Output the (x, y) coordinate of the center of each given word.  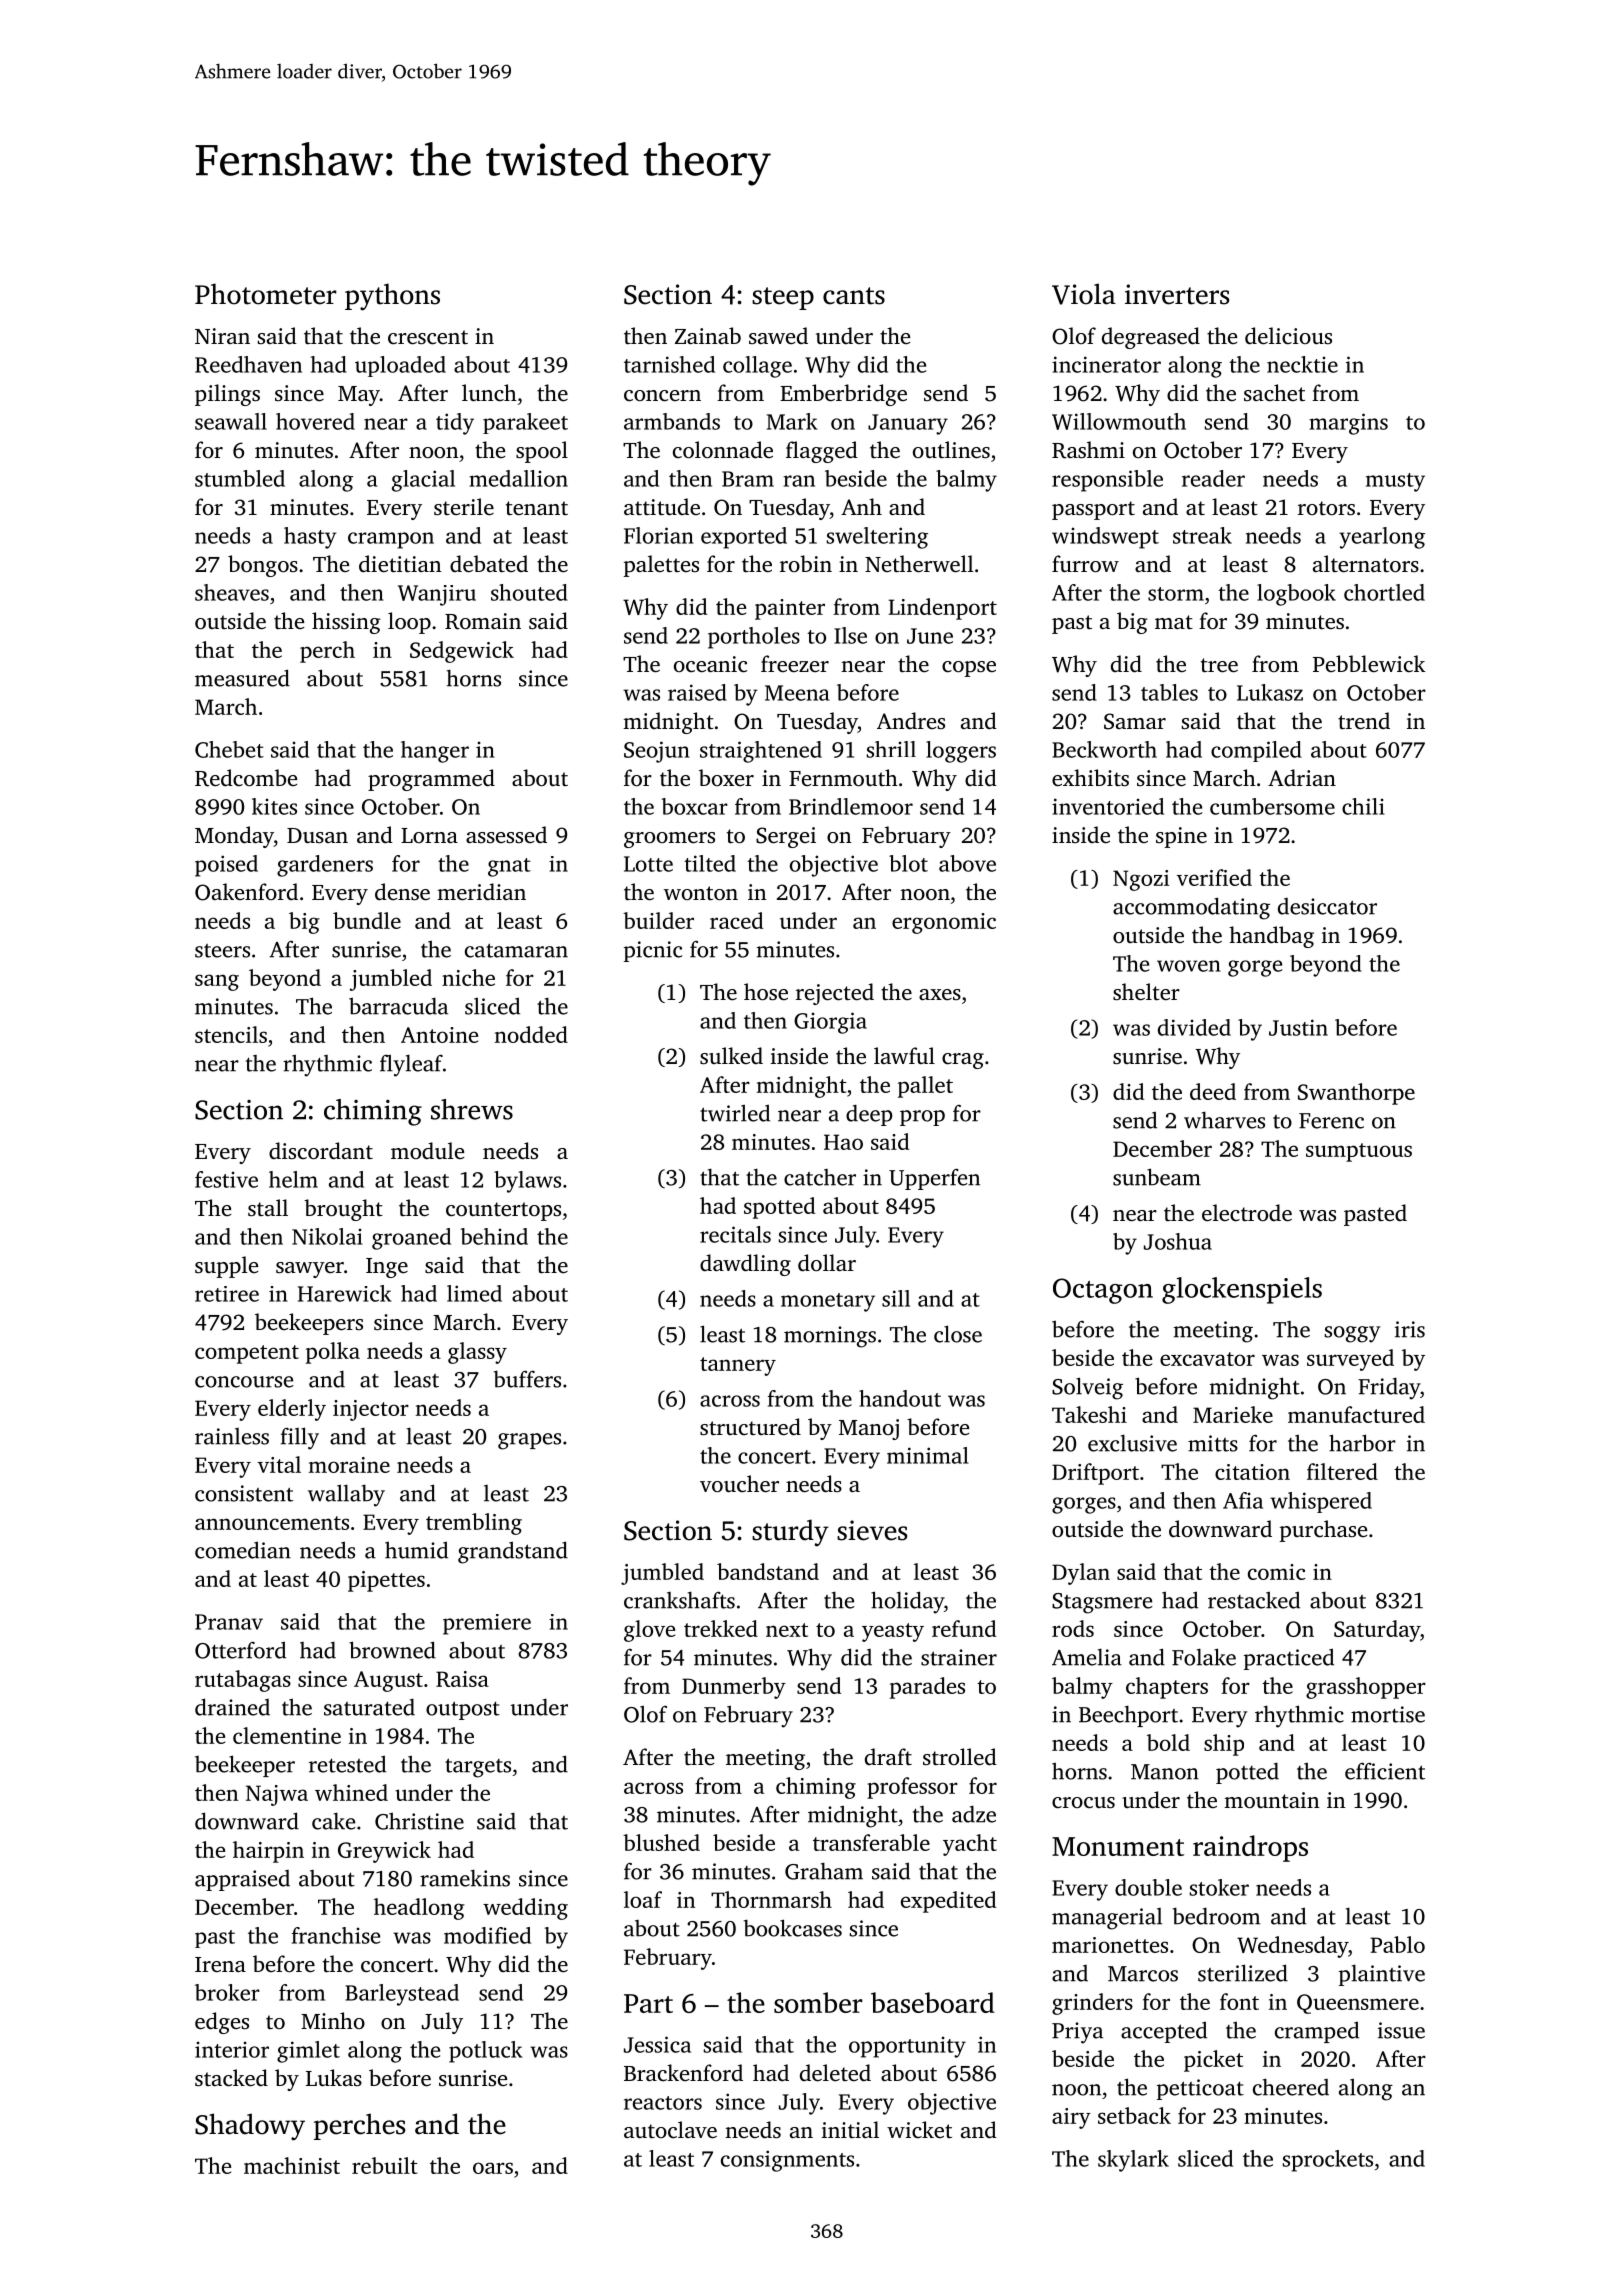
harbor (1362, 1443)
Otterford (240, 1650)
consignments (787, 2161)
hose (766, 992)
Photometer (266, 294)
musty (1395, 482)
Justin (1298, 1027)
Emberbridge (843, 395)
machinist (292, 2165)
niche (468, 977)
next (787, 1630)
